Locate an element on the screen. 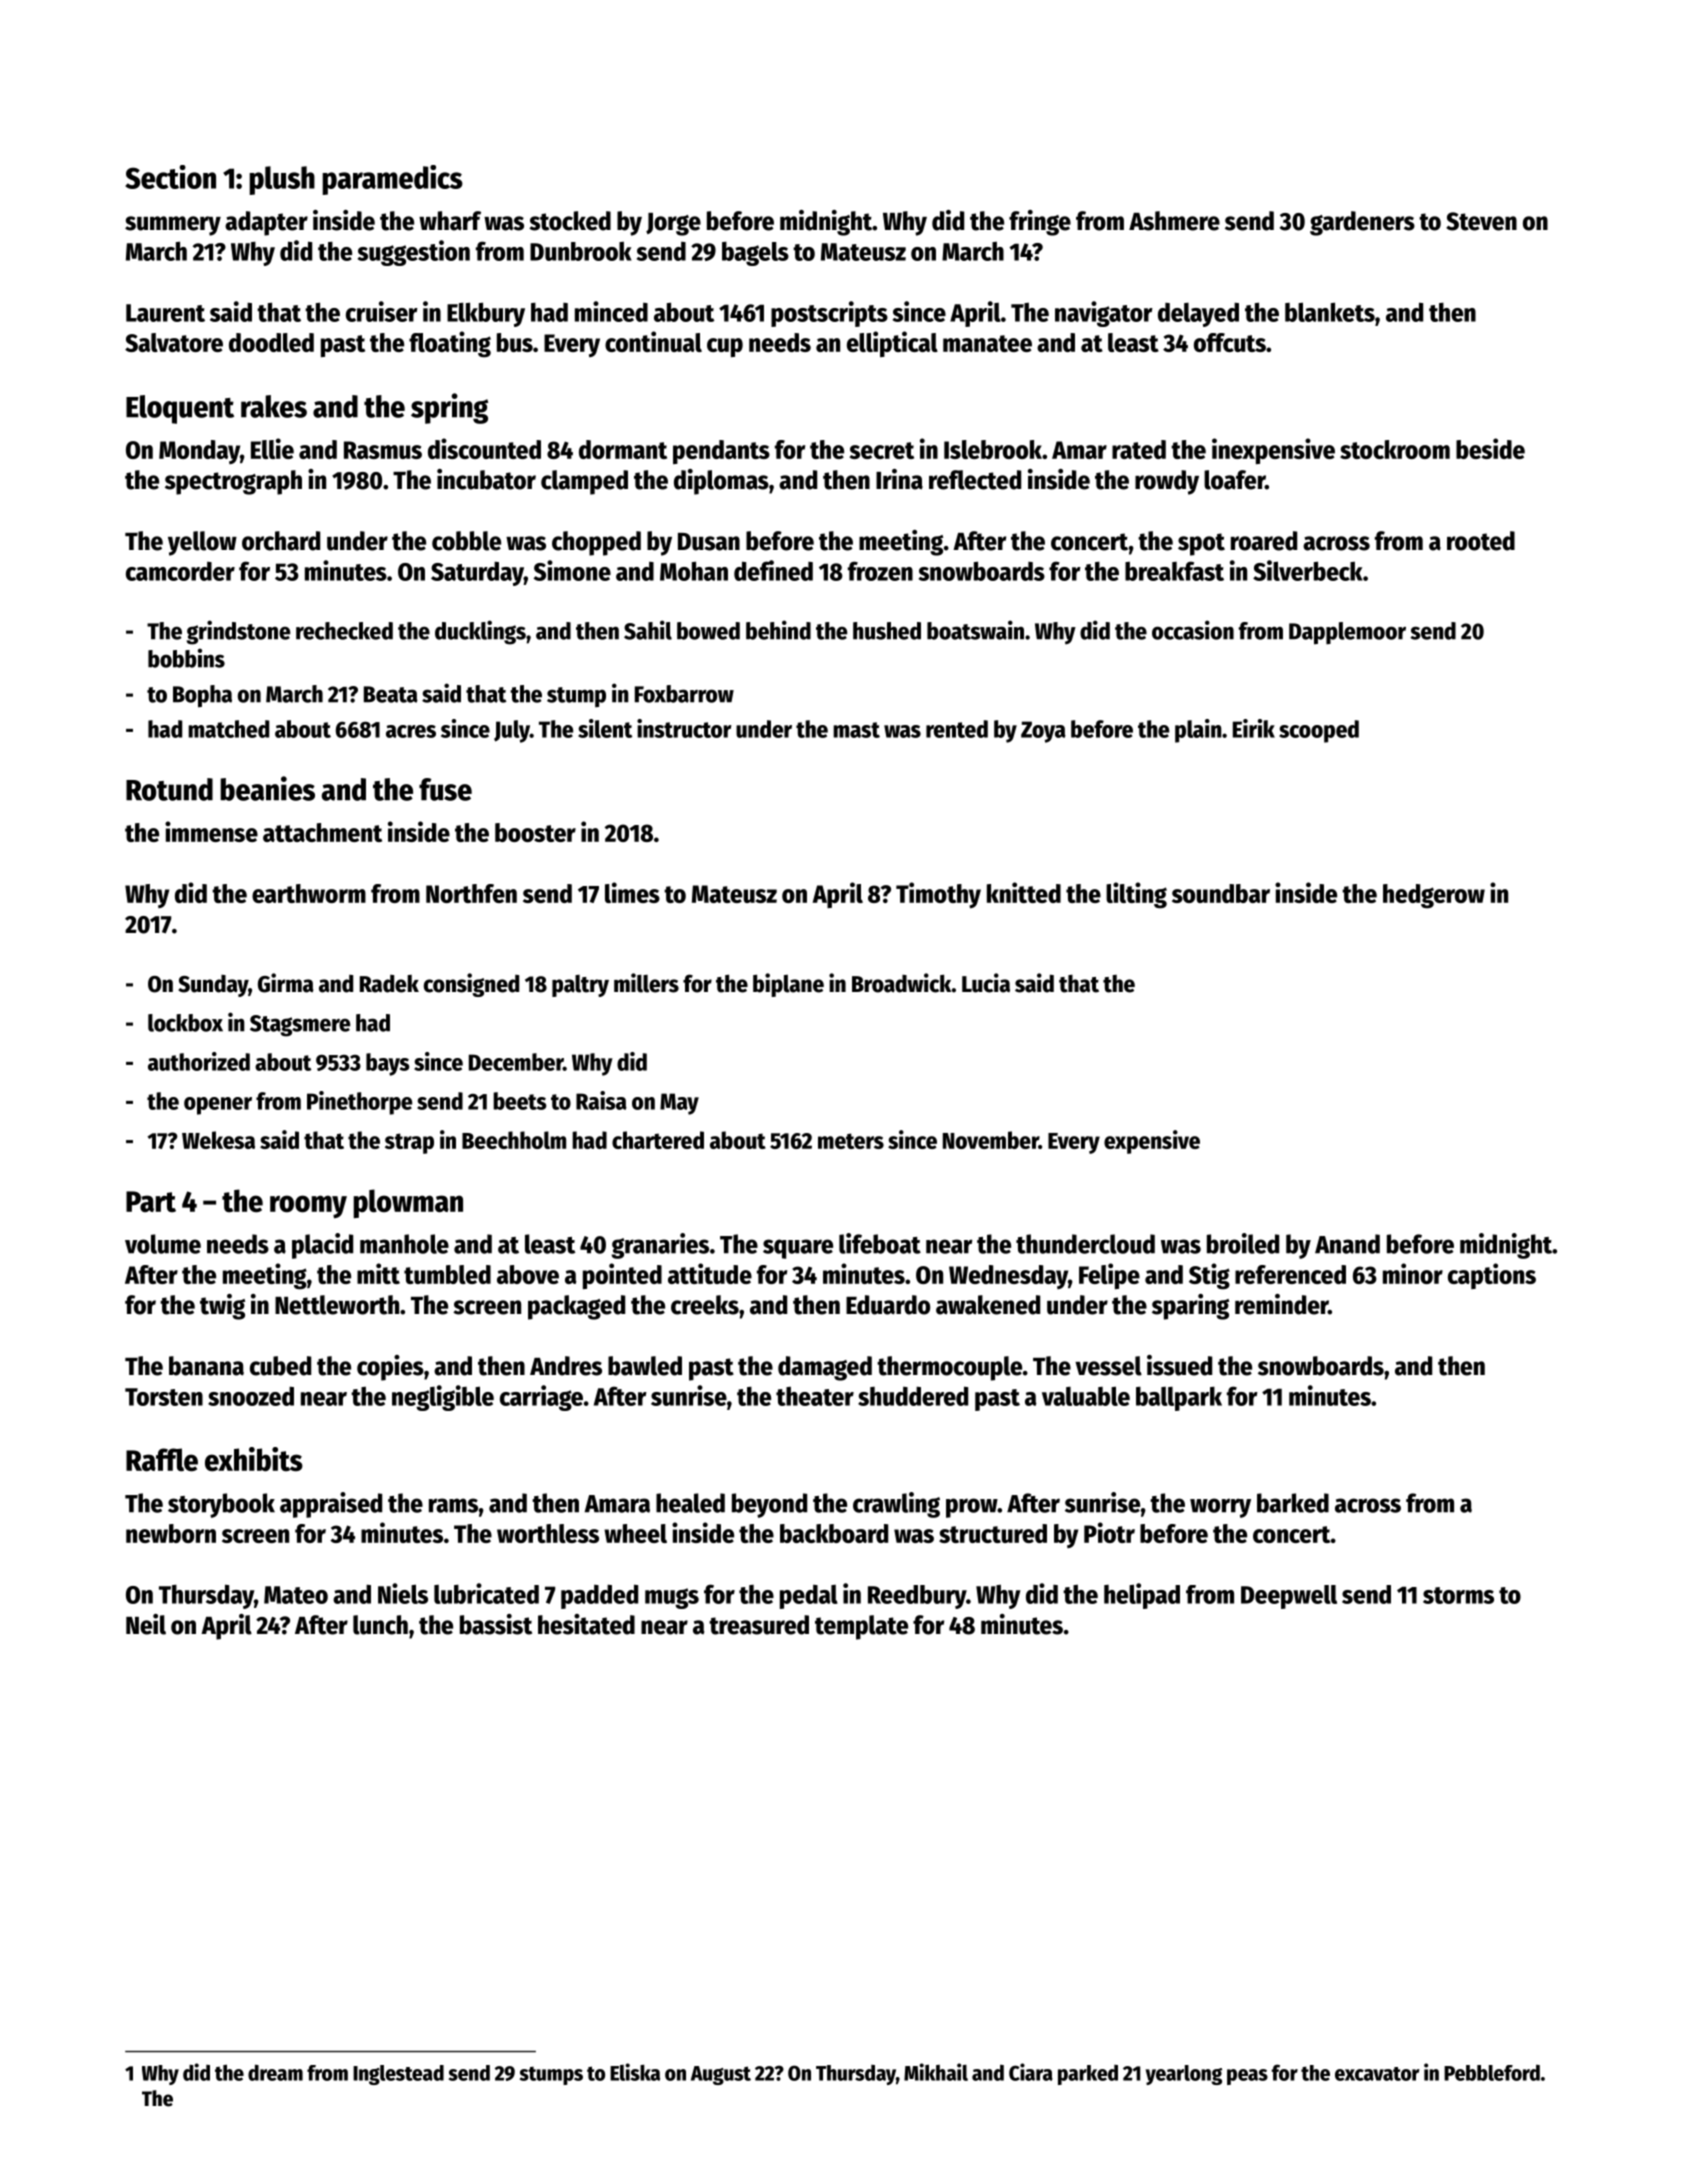 The height and width of the screenshot is (2178, 1683). excavator is located at coordinates (1377, 2074).
